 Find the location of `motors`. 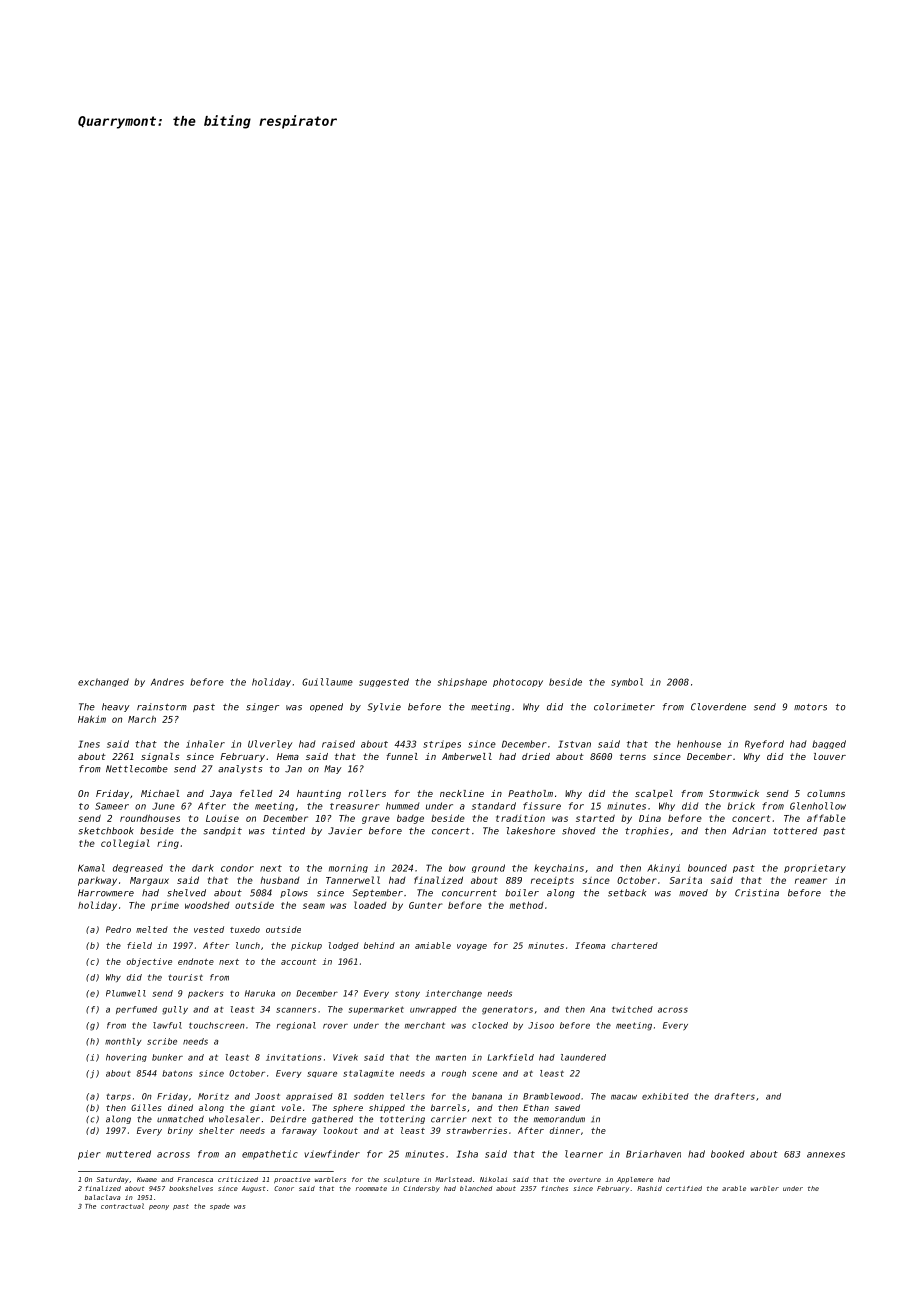

motors is located at coordinates (810, 707).
